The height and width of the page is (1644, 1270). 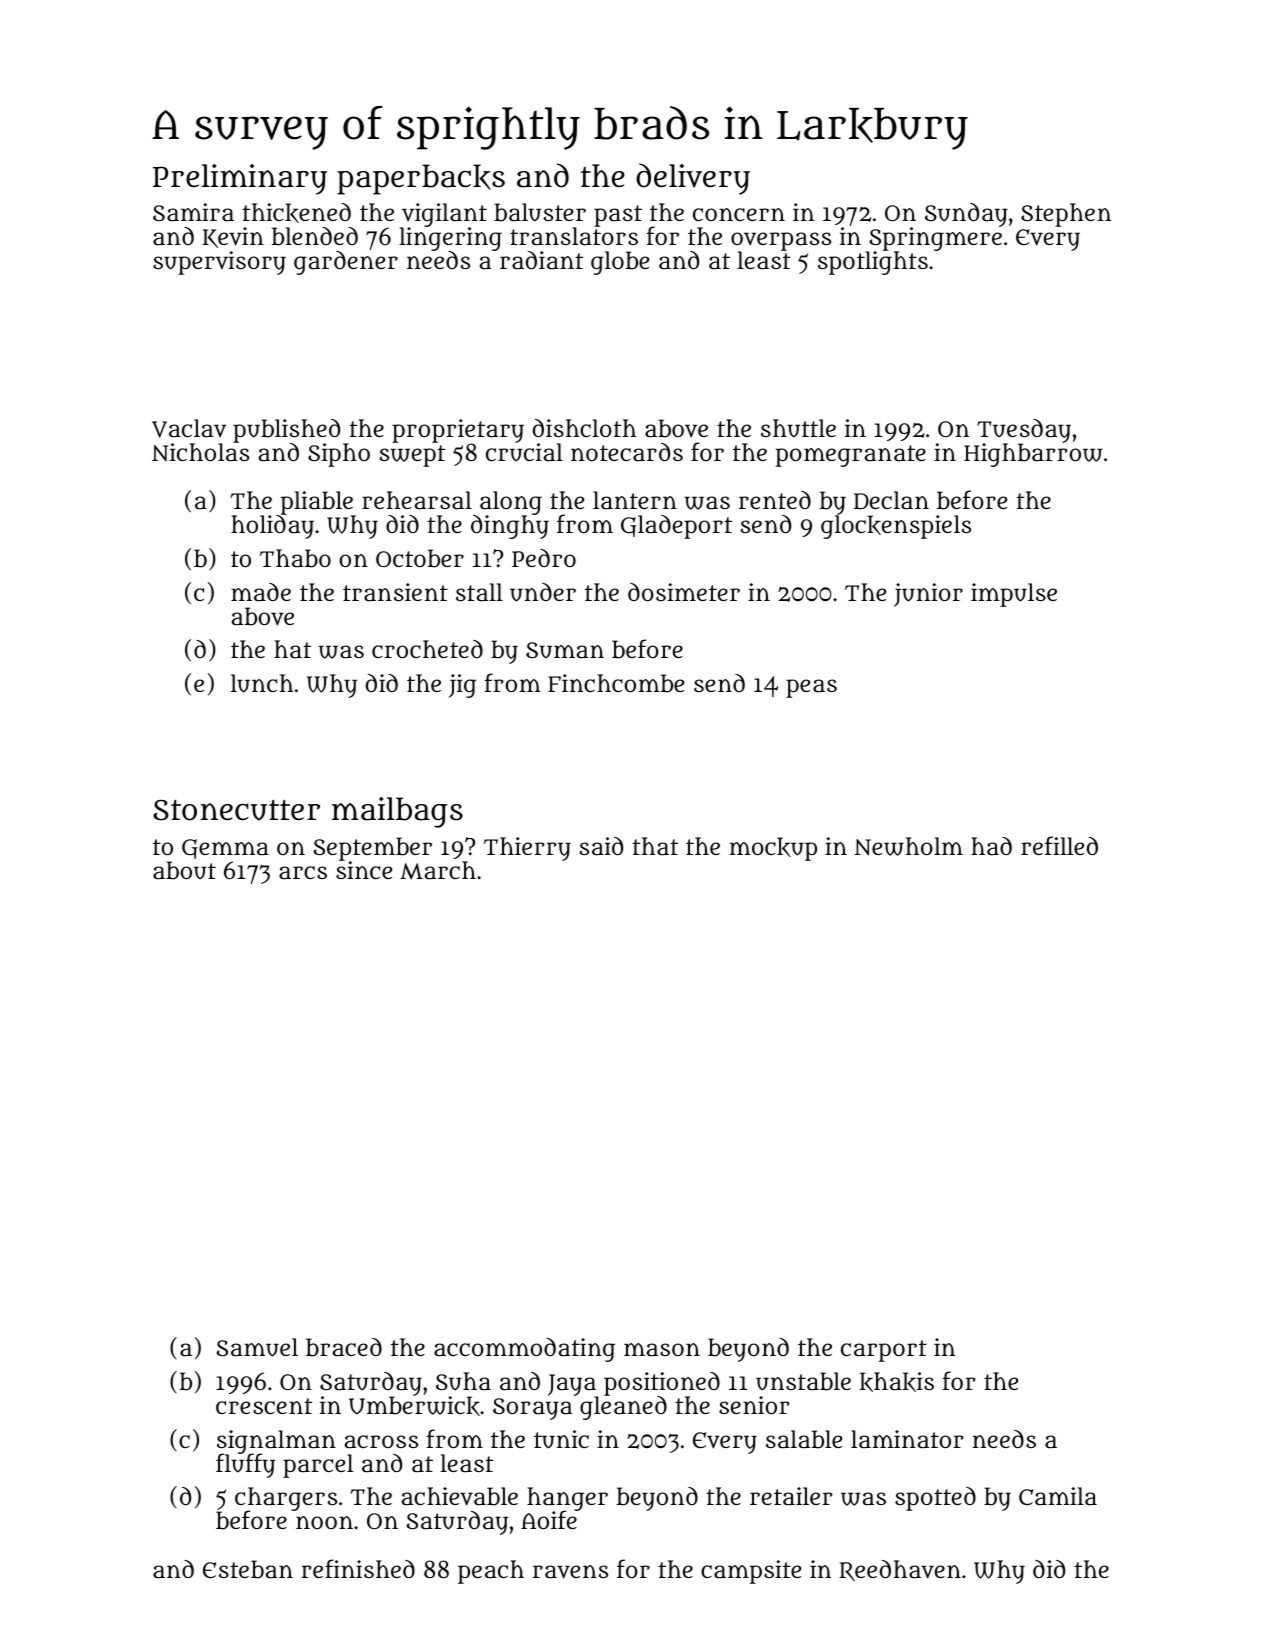 I want to click on refinished, so click(x=358, y=1568).
